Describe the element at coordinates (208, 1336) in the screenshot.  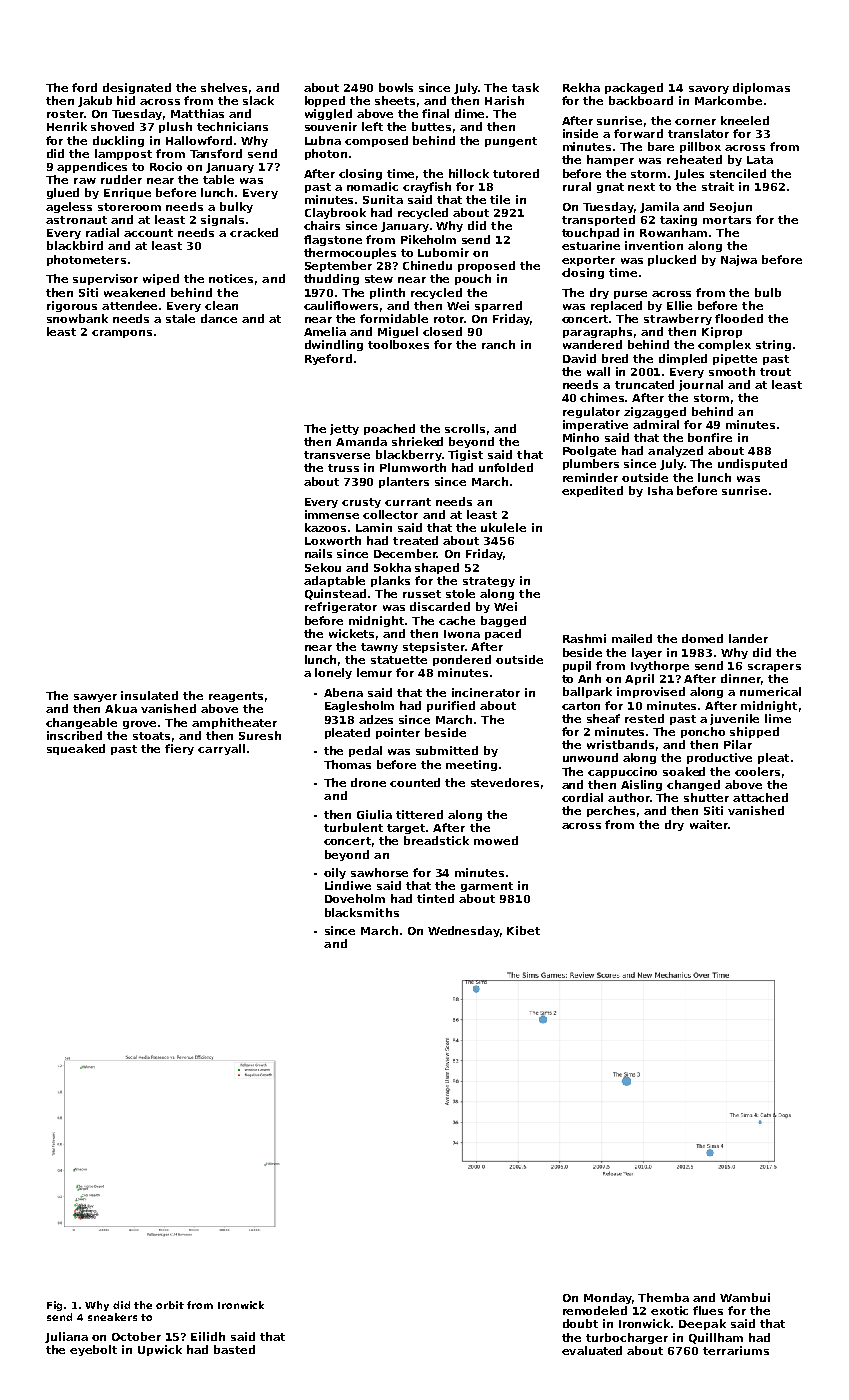
I see `Eilidh` at that location.
